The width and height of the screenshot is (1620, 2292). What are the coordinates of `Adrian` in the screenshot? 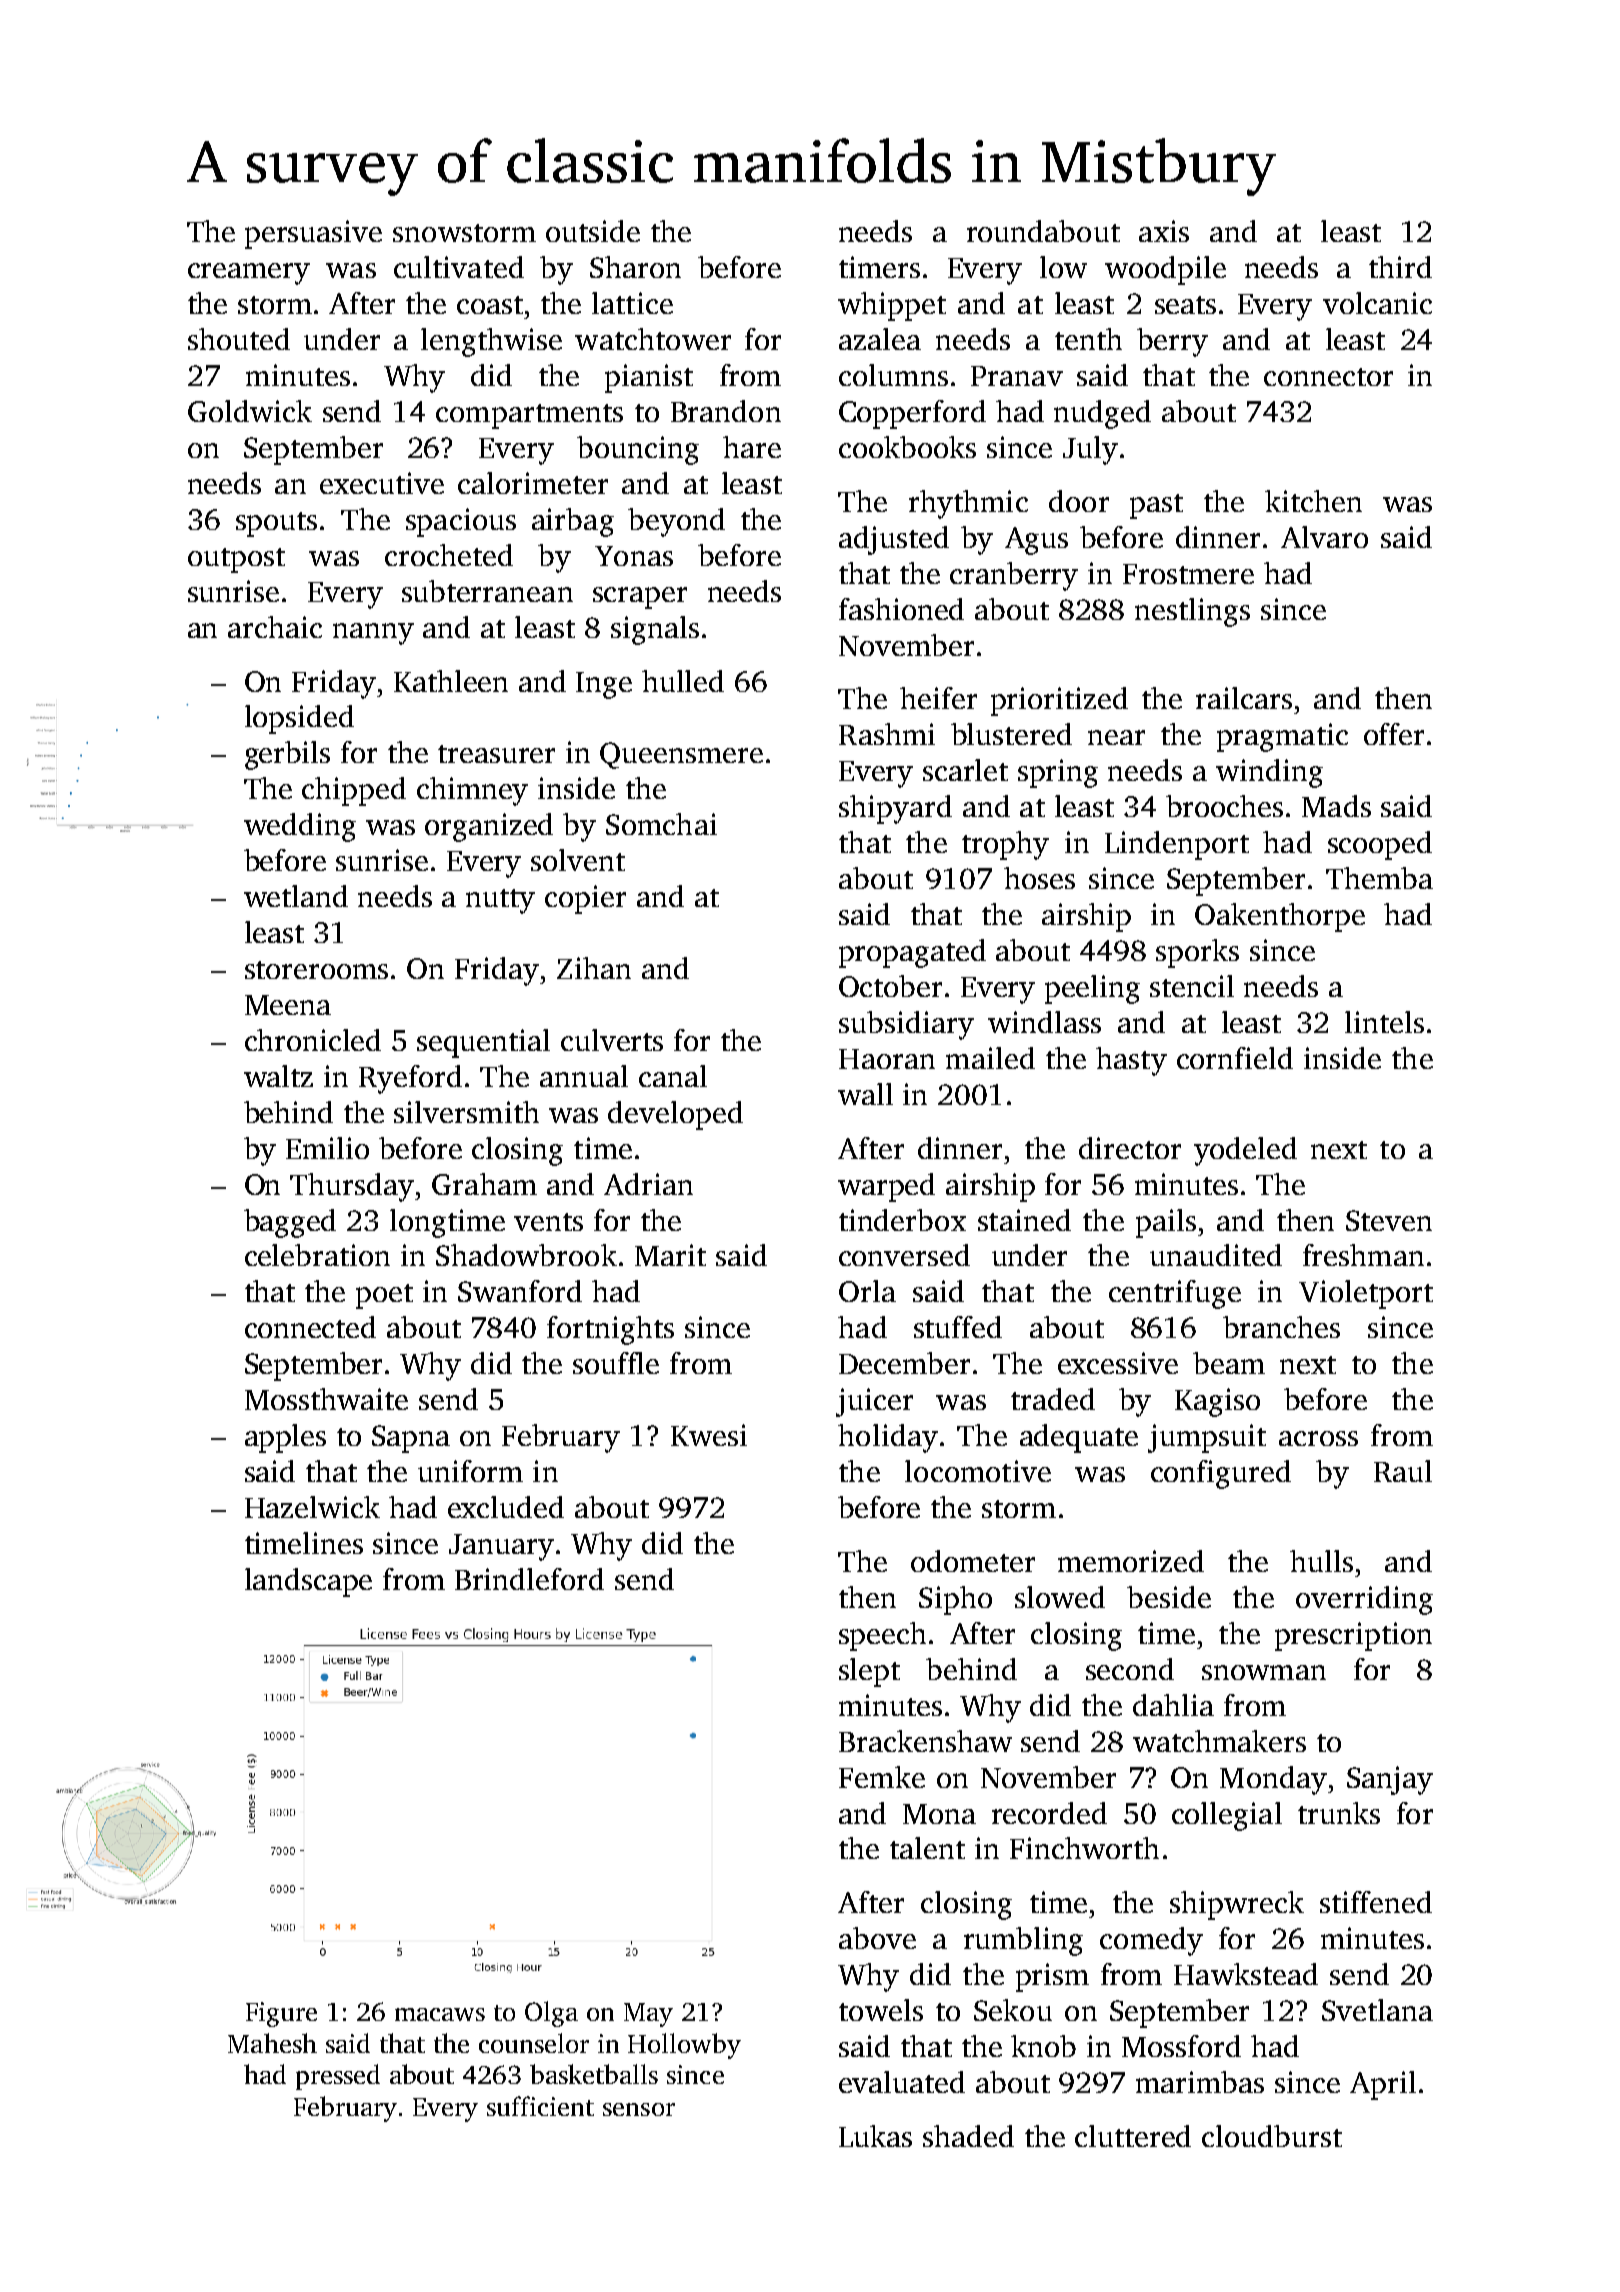 It's located at (648, 1184).
